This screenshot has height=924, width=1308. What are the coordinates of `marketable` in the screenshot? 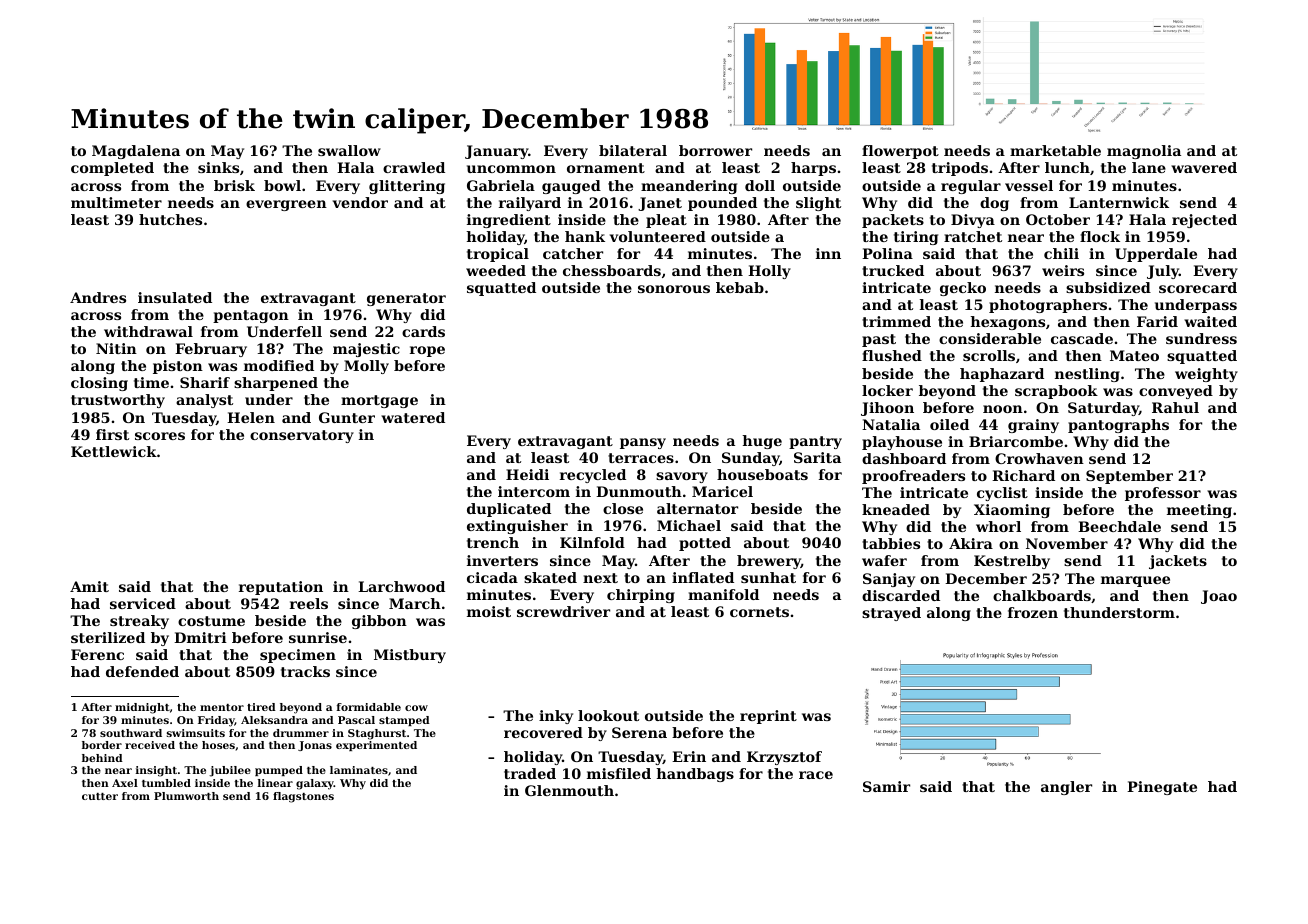 It's located at (1055, 150).
